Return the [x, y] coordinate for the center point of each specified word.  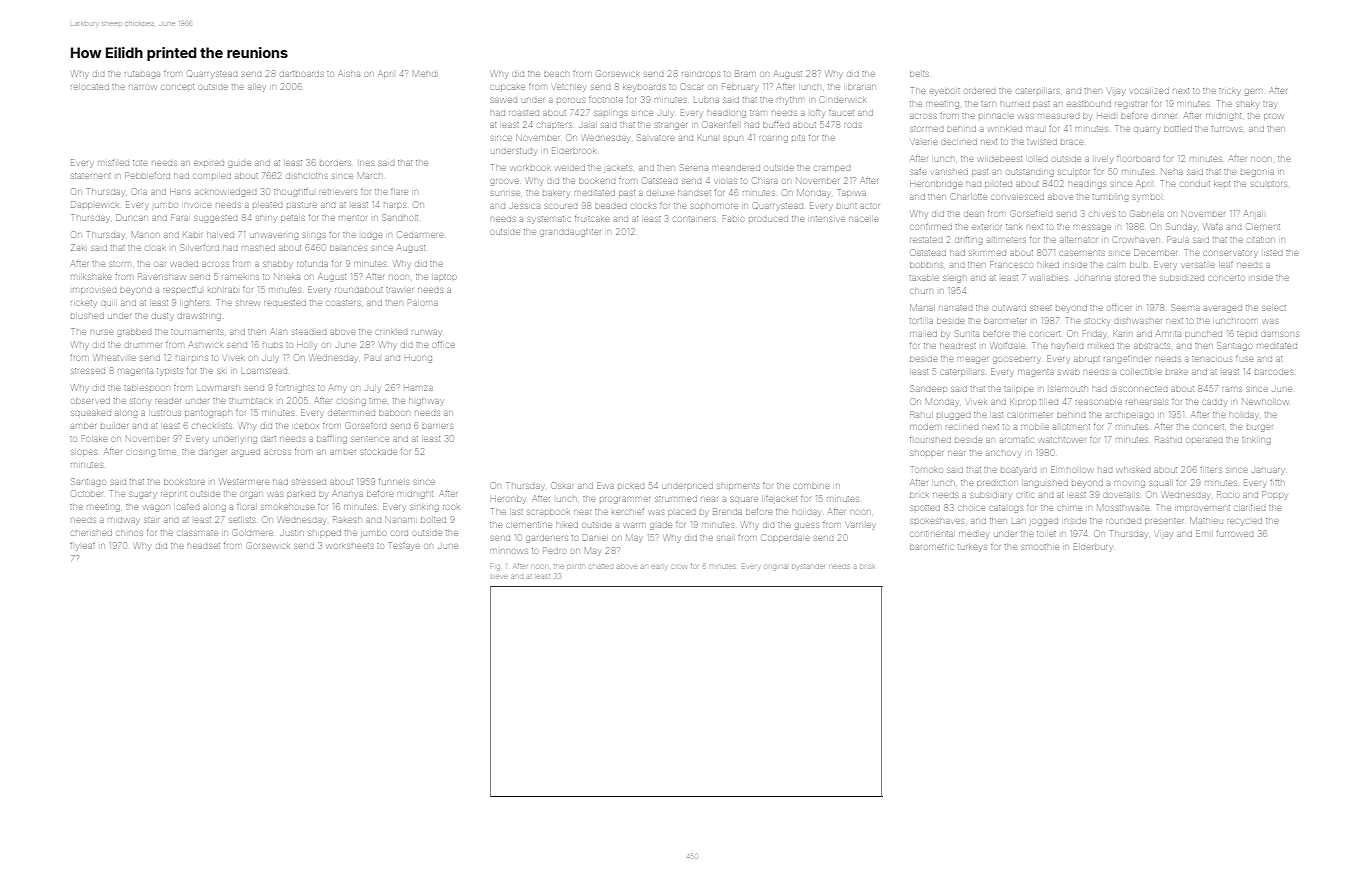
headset [203, 546]
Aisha [349, 73]
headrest [958, 346]
